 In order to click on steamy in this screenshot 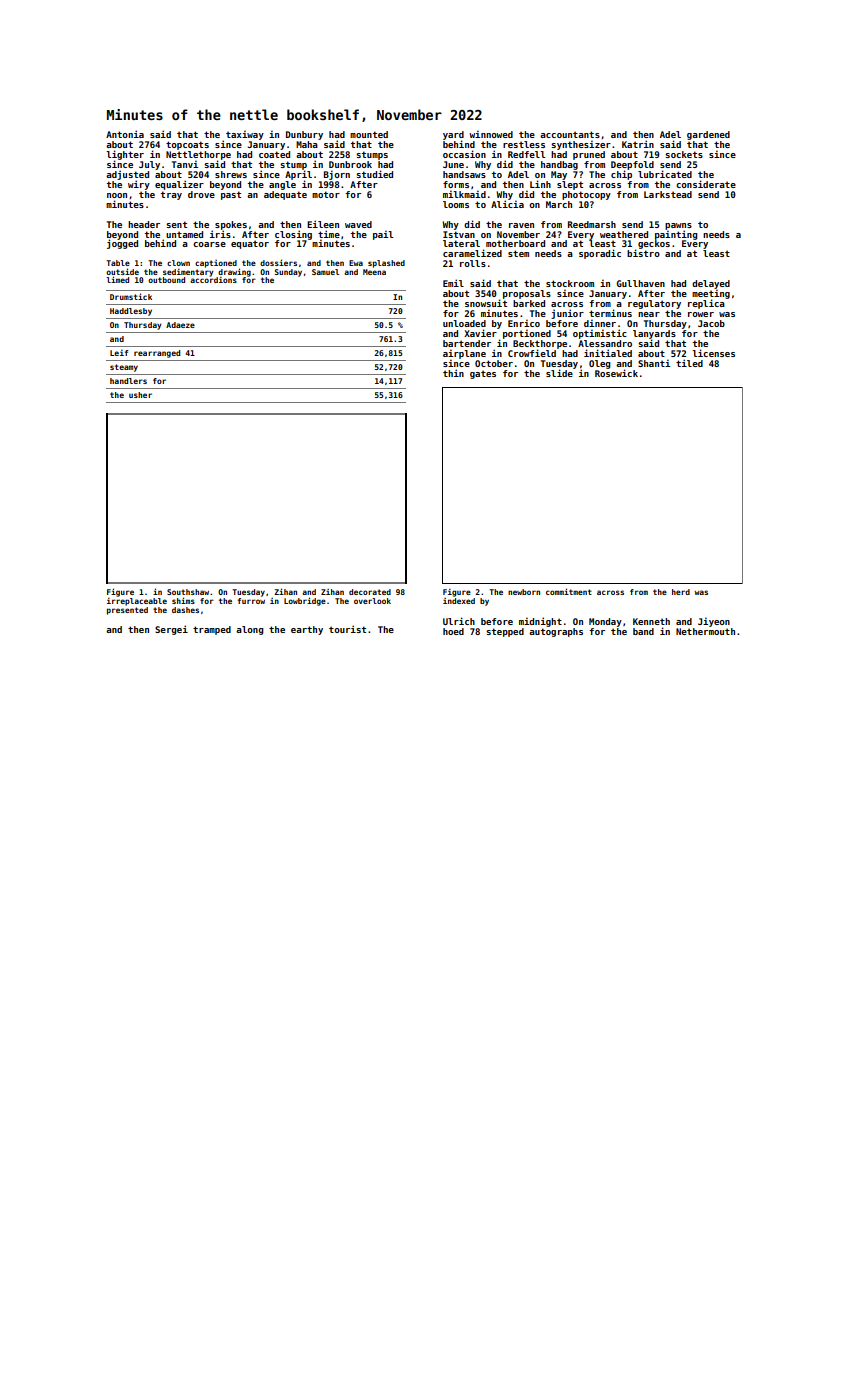, I will do `click(124, 368)`.
